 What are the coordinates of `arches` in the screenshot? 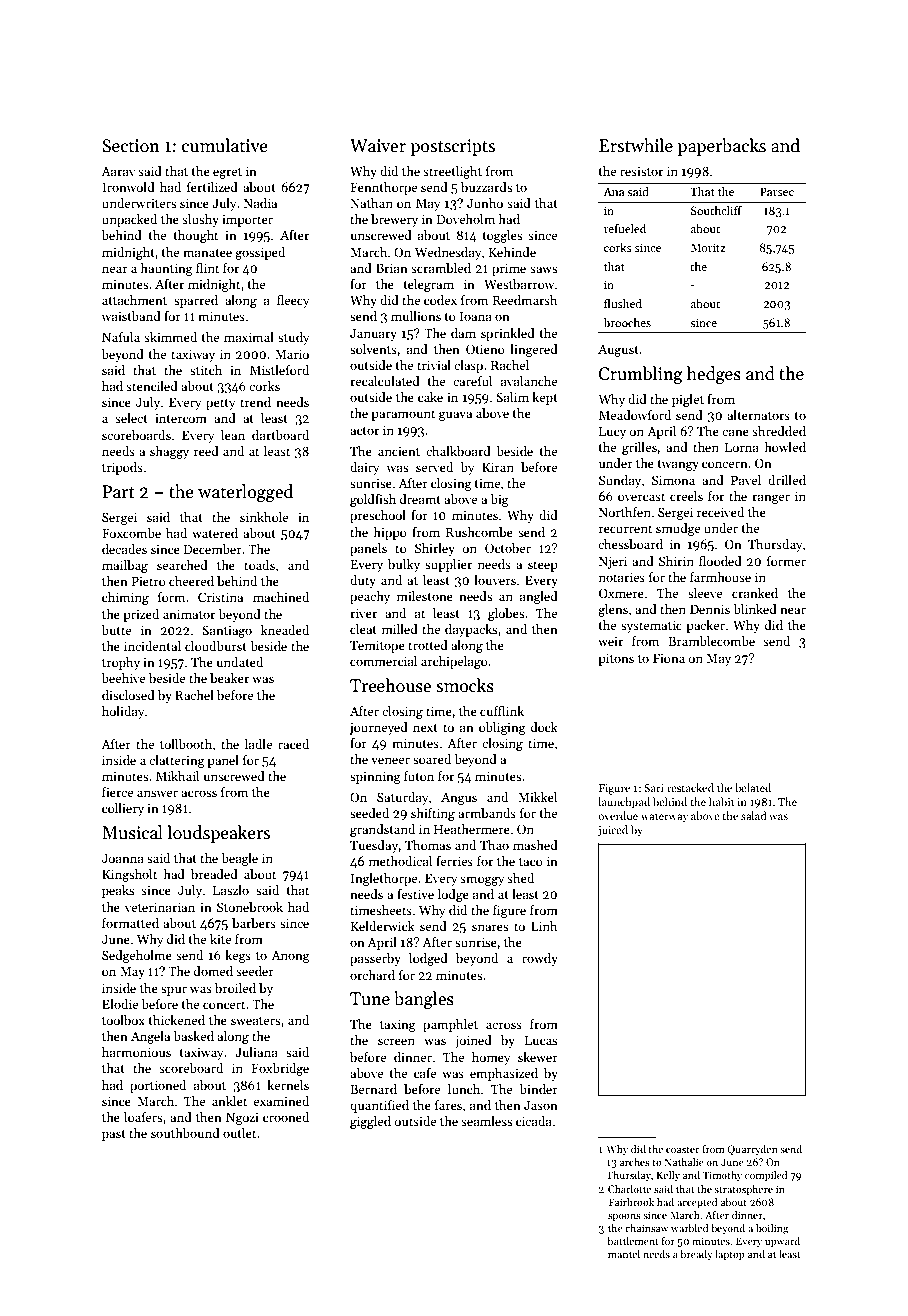 It's located at (634, 1162).
